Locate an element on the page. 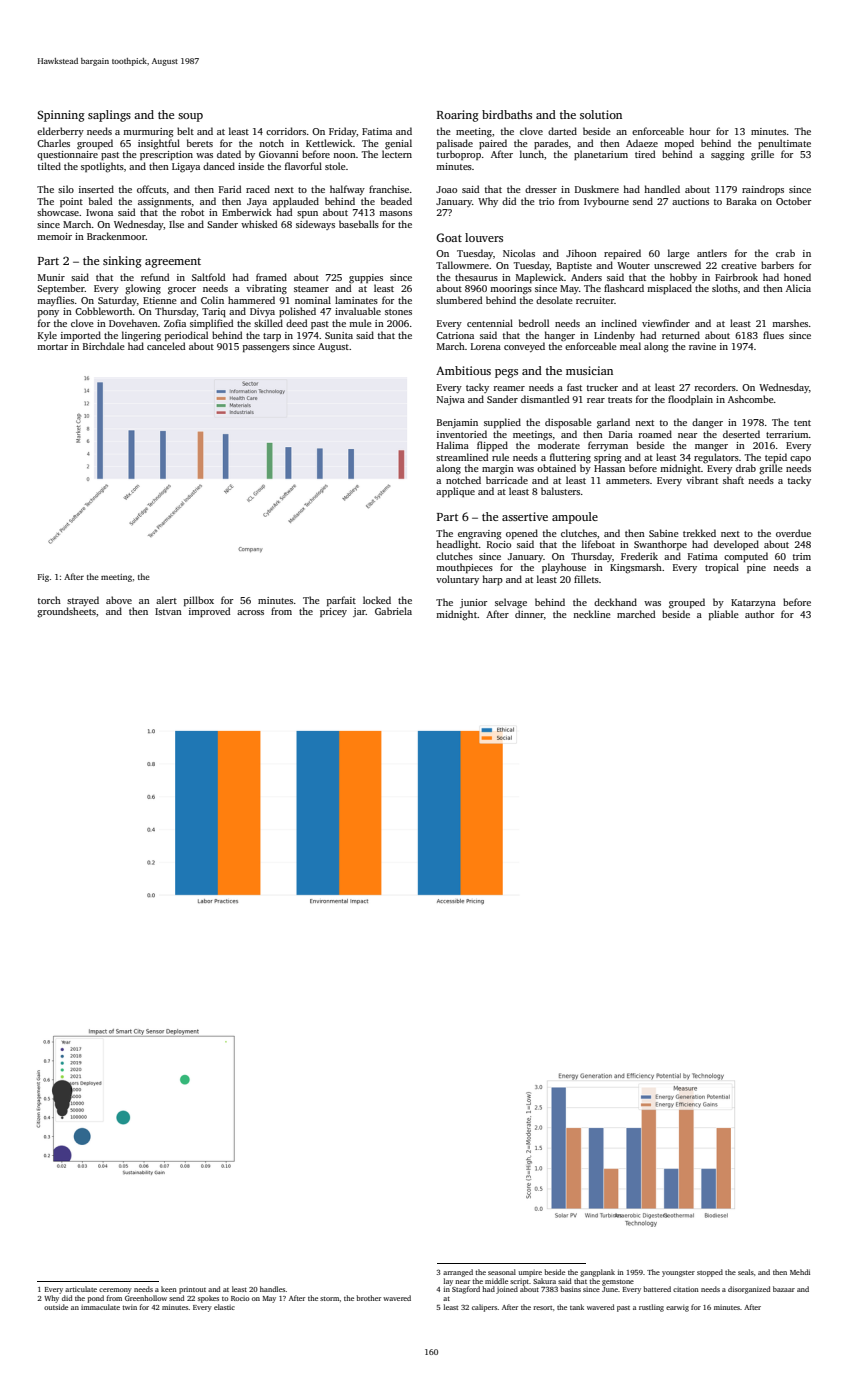 This page has width=849, height=1400. torch is located at coordinates (49, 600).
